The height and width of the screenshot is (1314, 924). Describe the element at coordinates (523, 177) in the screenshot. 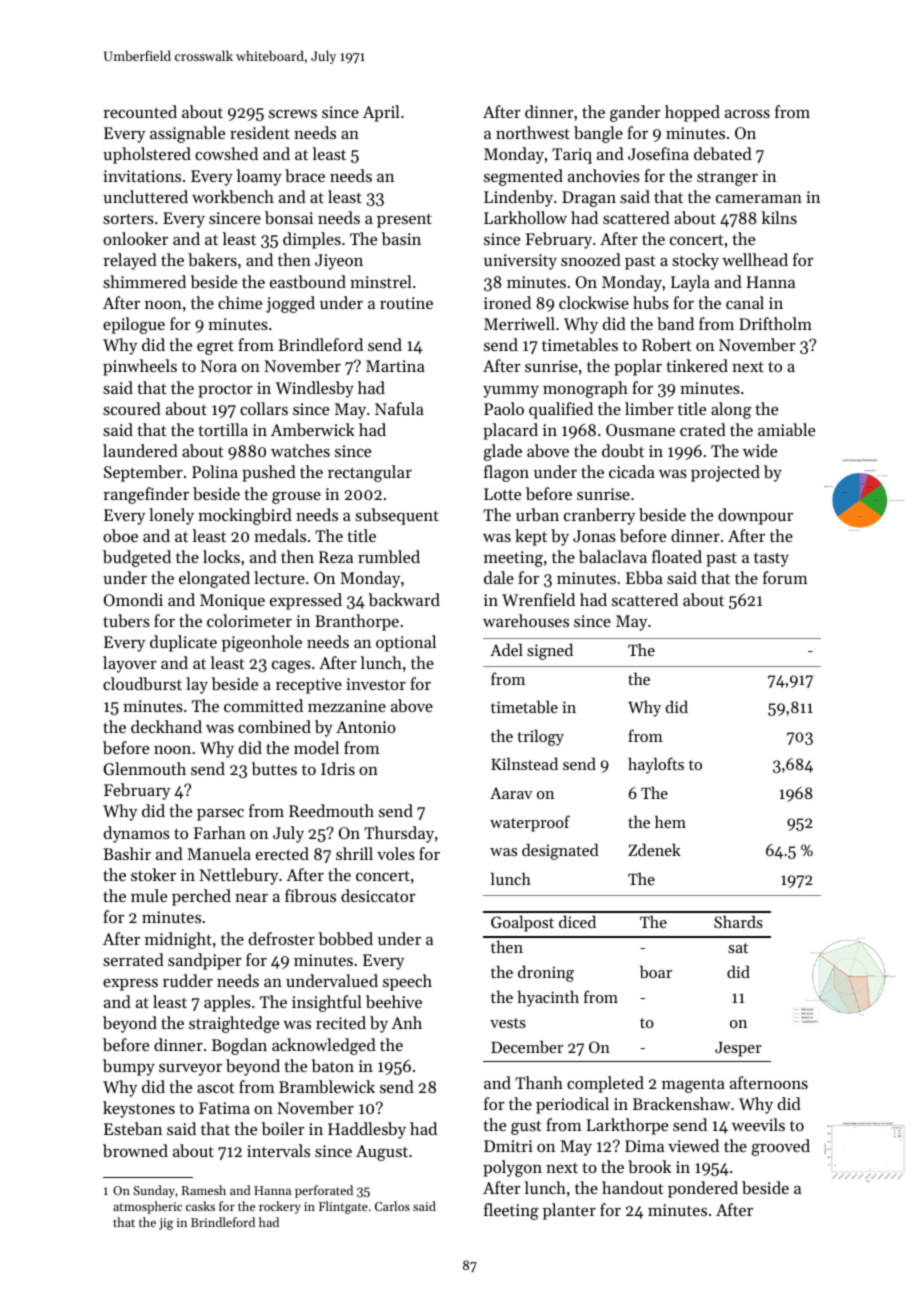

I see `segmented` at that location.
